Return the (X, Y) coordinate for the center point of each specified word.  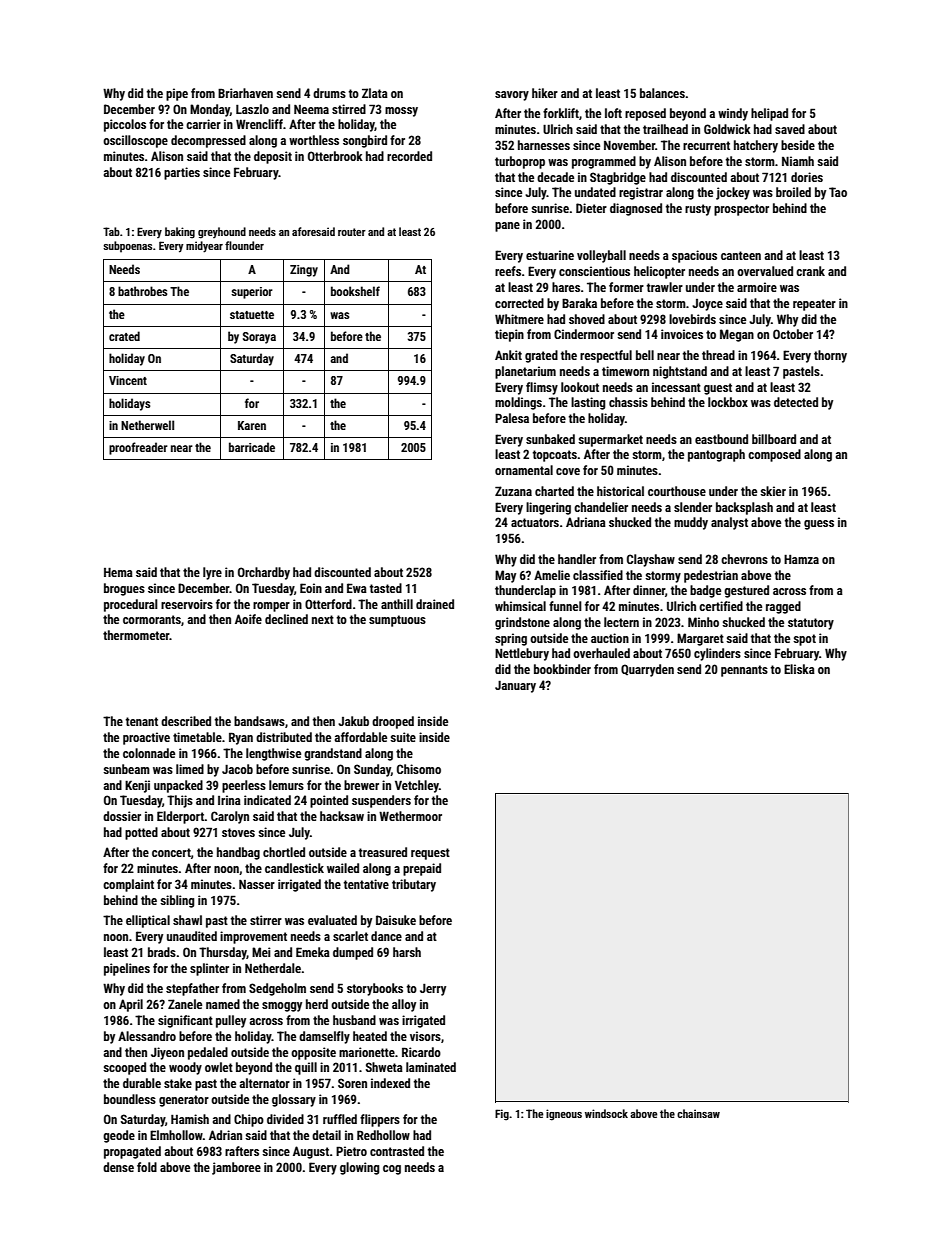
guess (819, 525)
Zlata (375, 93)
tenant (142, 721)
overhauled (601, 653)
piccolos (125, 125)
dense (118, 1167)
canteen (741, 255)
